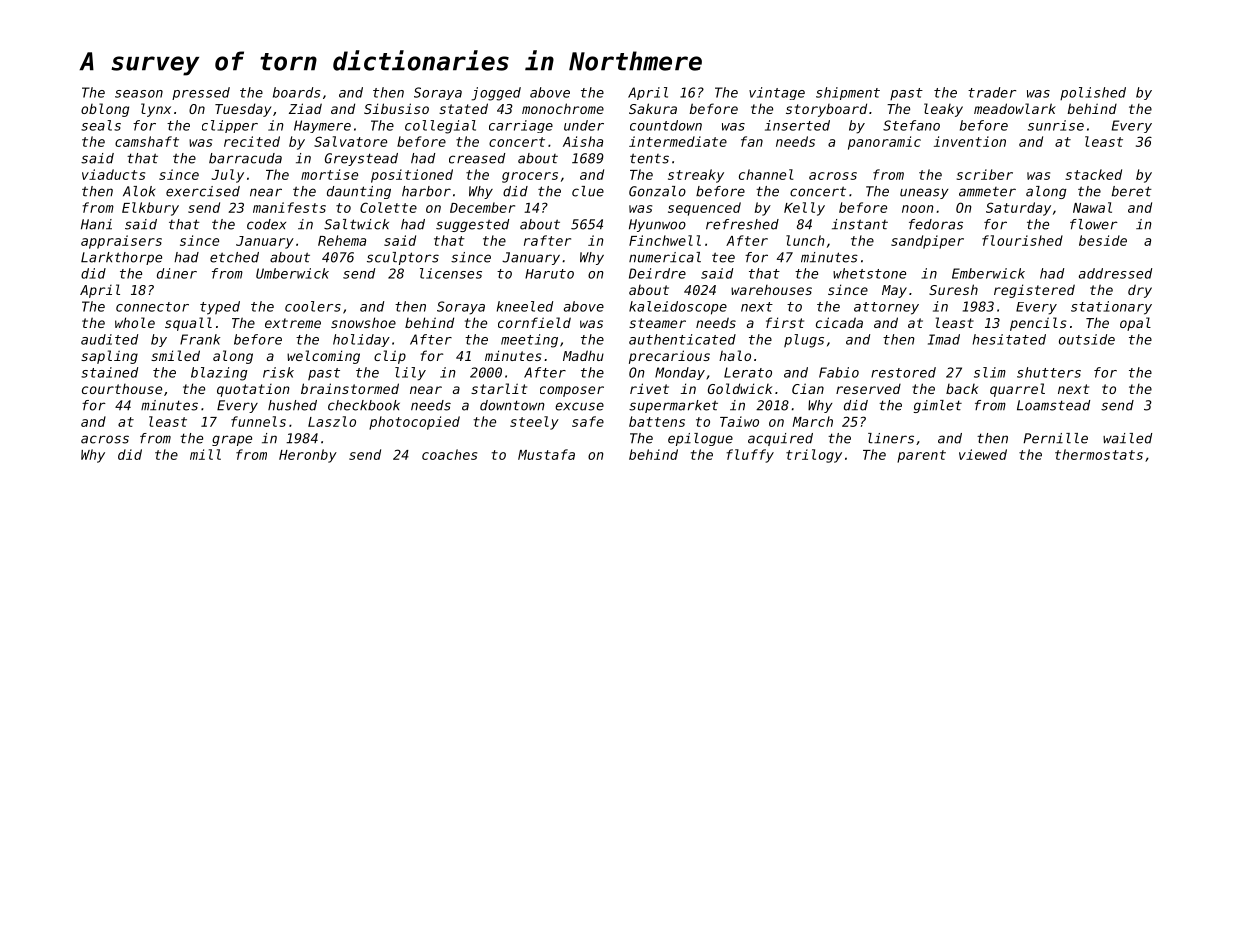 This screenshot has width=1233, height=952. Describe the element at coordinates (414, 423) in the screenshot. I see `photocopied` at that location.
